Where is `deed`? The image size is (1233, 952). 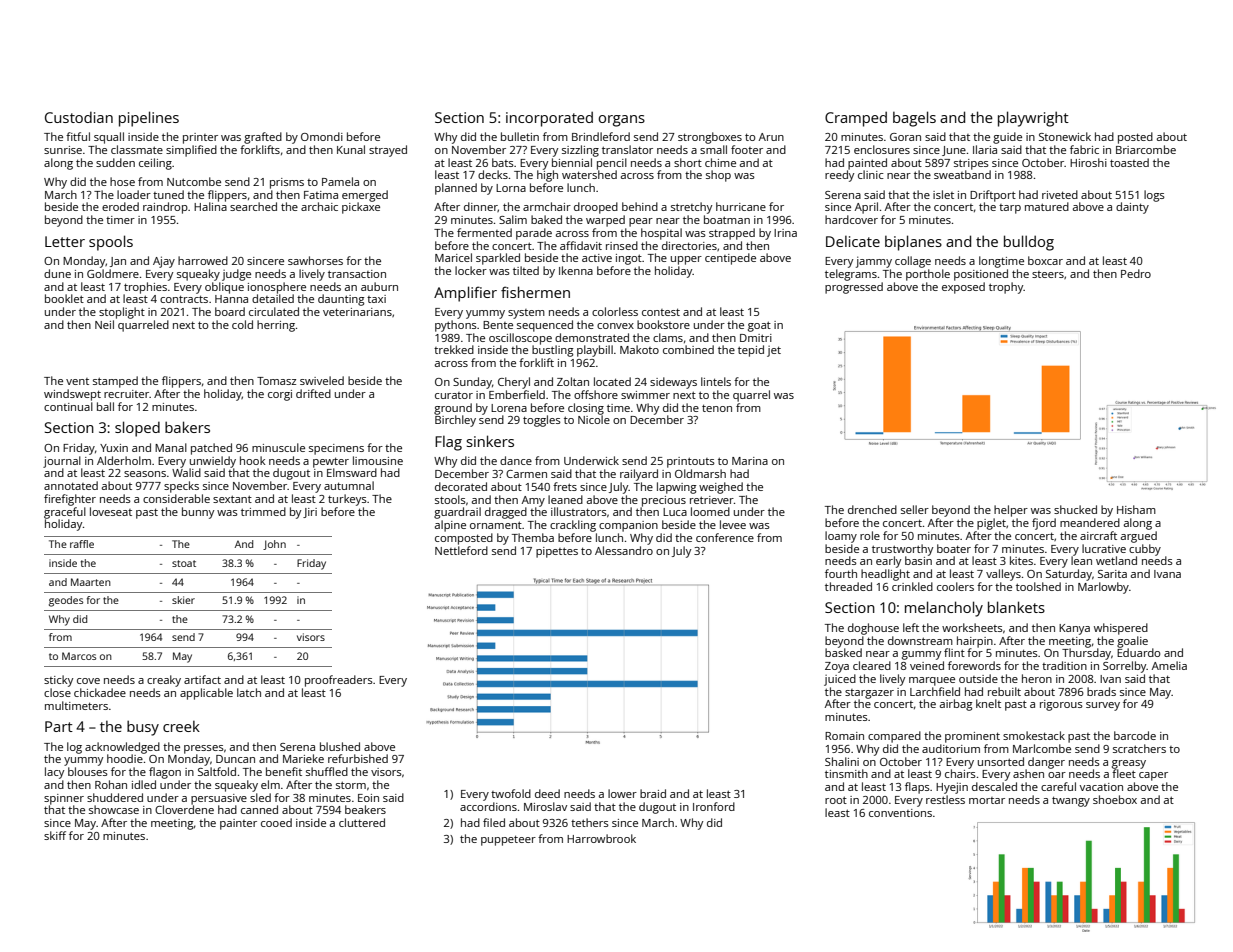 deed is located at coordinates (547, 793).
